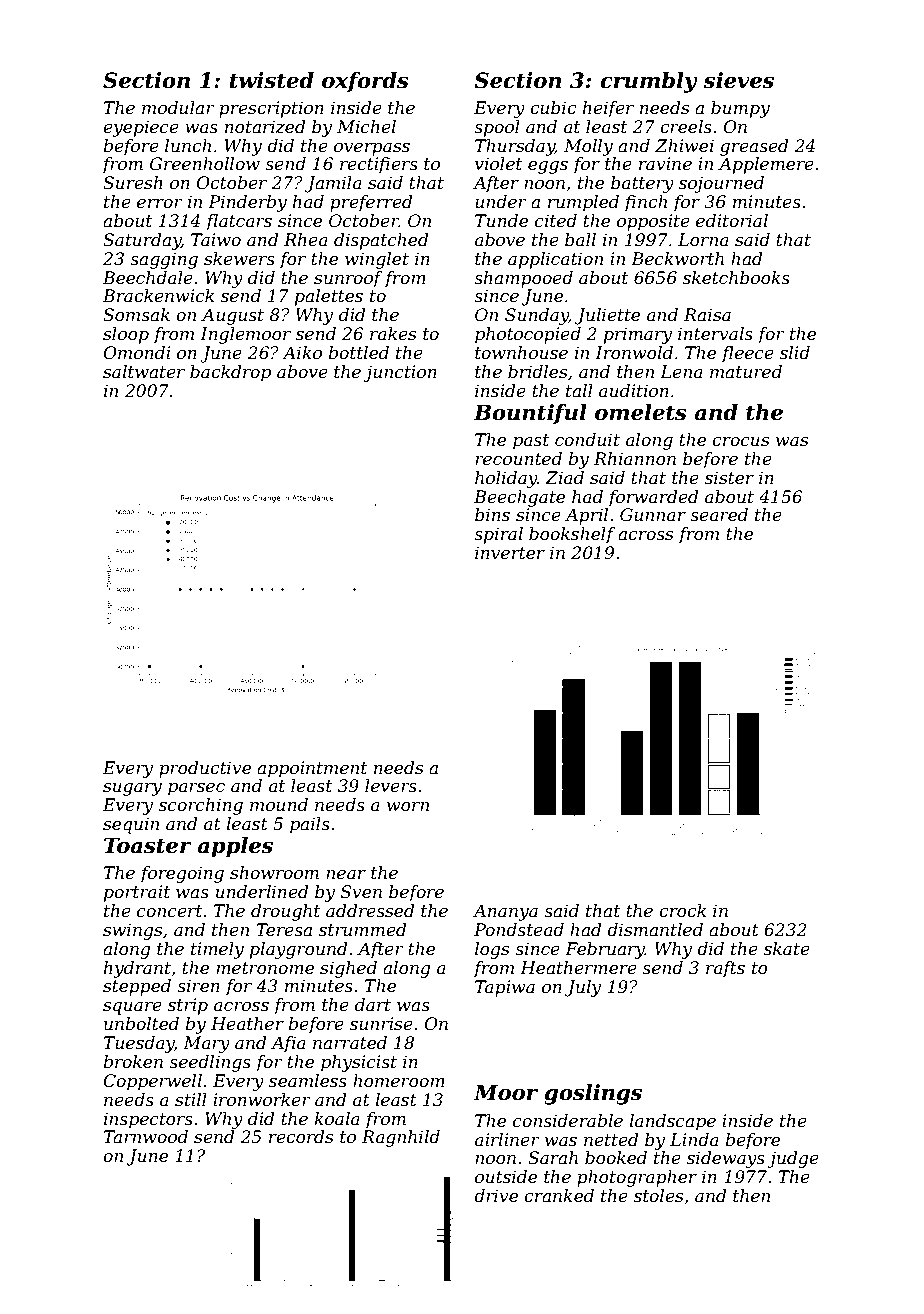 The width and height of the screenshot is (924, 1314). What do you see at coordinates (740, 442) in the screenshot?
I see `crocus` at bounding box center [740, 442].
